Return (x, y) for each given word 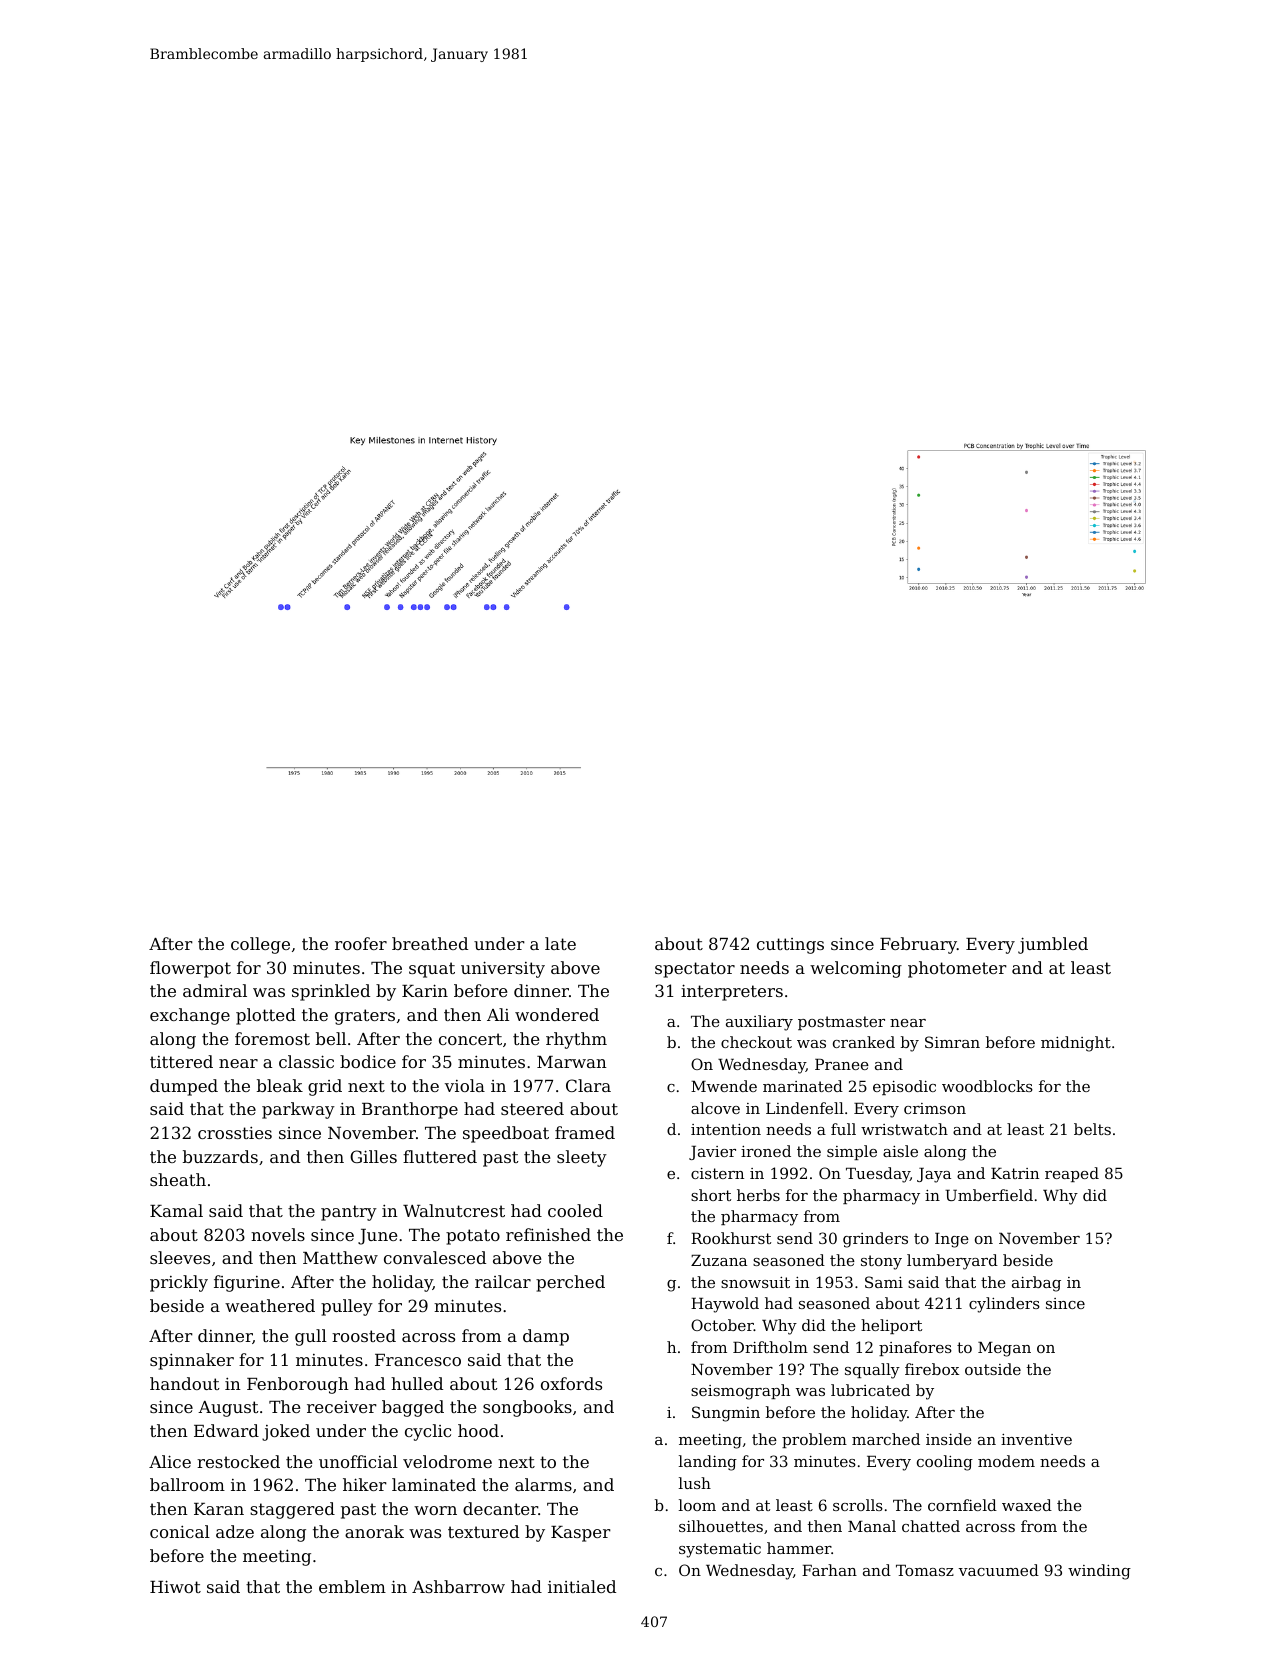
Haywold (725, 1305)
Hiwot (175, 1586)
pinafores (915, 1348)
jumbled (1053, 945)
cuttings (790, 946)
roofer (361, 943)
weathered (270, 1305)
